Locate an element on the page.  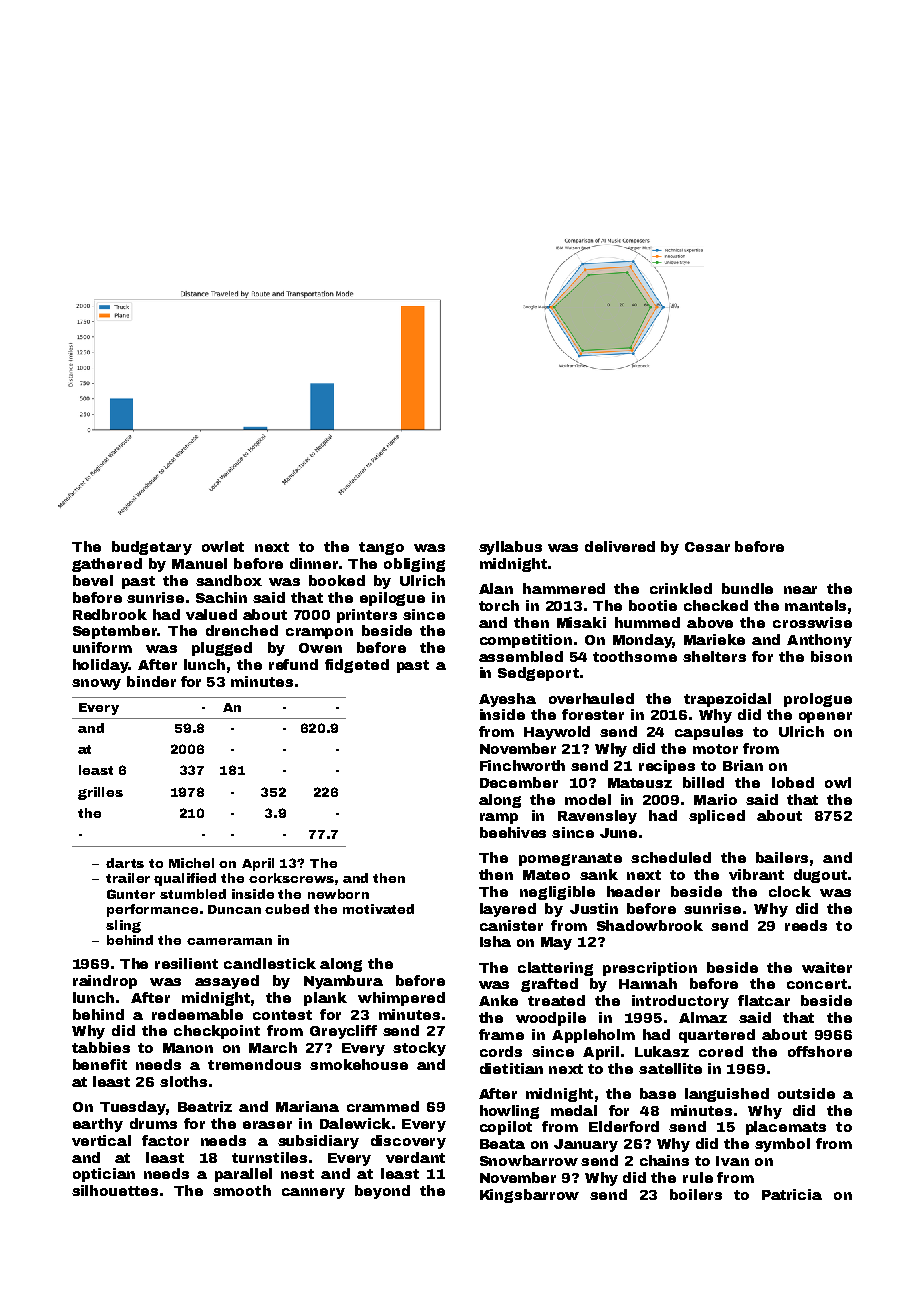
tango is located at coordinates (381, 548).
